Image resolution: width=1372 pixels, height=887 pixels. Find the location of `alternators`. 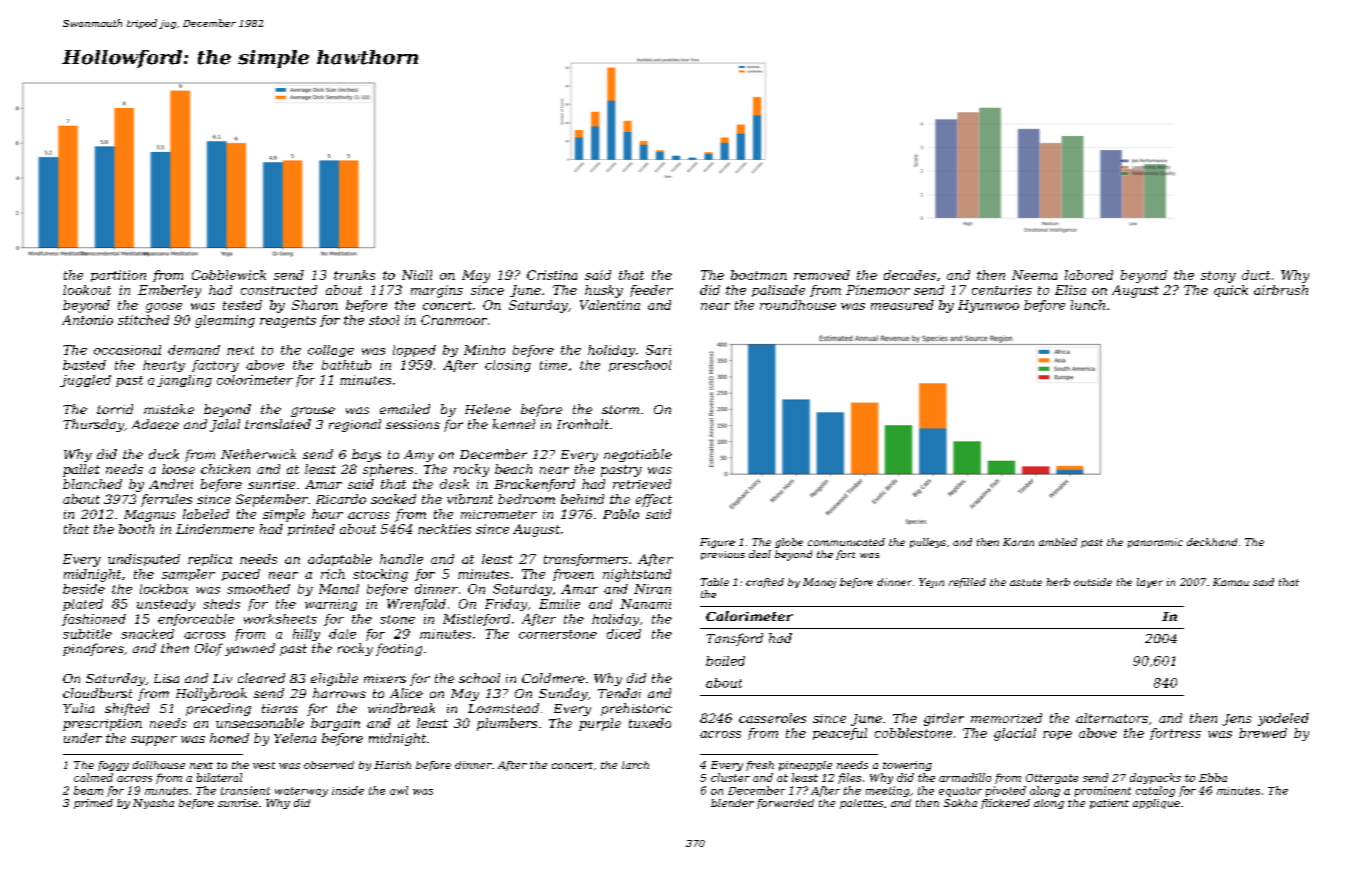

alternators is located at coordinates (1112, 718).
